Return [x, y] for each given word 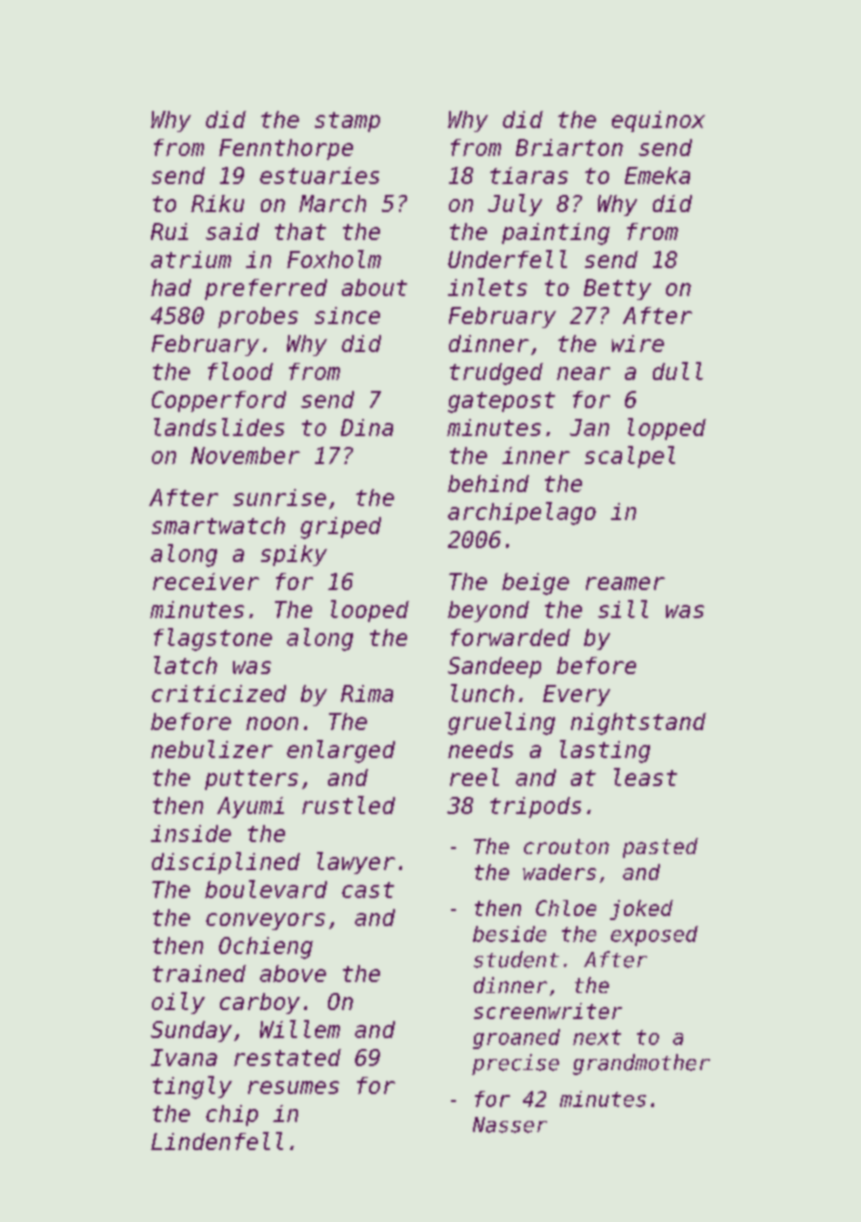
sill [623, 609]
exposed [654, 936]
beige [535, 584]
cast [368, 890]
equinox [658, 121]
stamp [347, 122]
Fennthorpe [286, 149]
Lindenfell [217, 1141]
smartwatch [218, 525]
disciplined [226, 863]
